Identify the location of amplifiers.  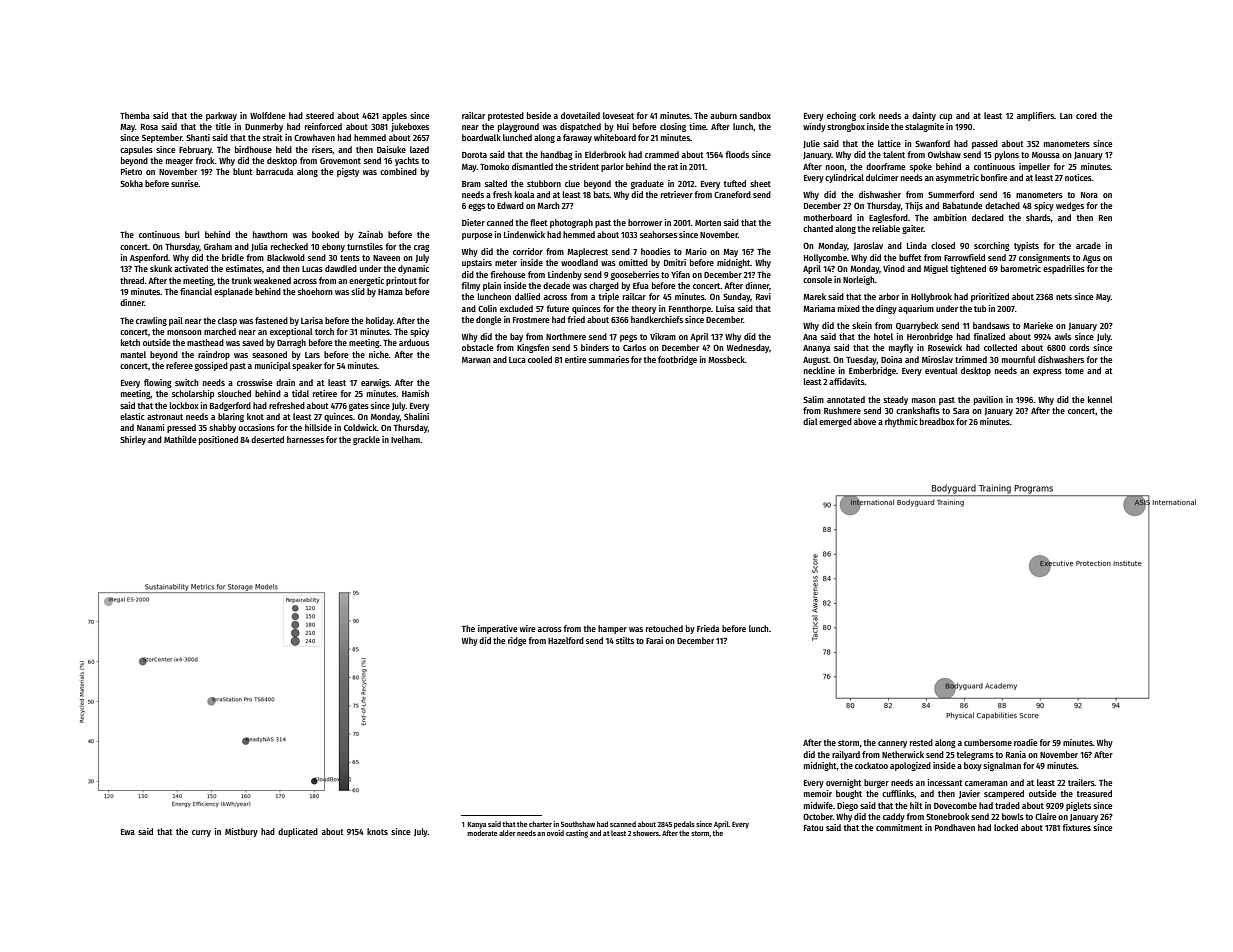
(1035, 116).
